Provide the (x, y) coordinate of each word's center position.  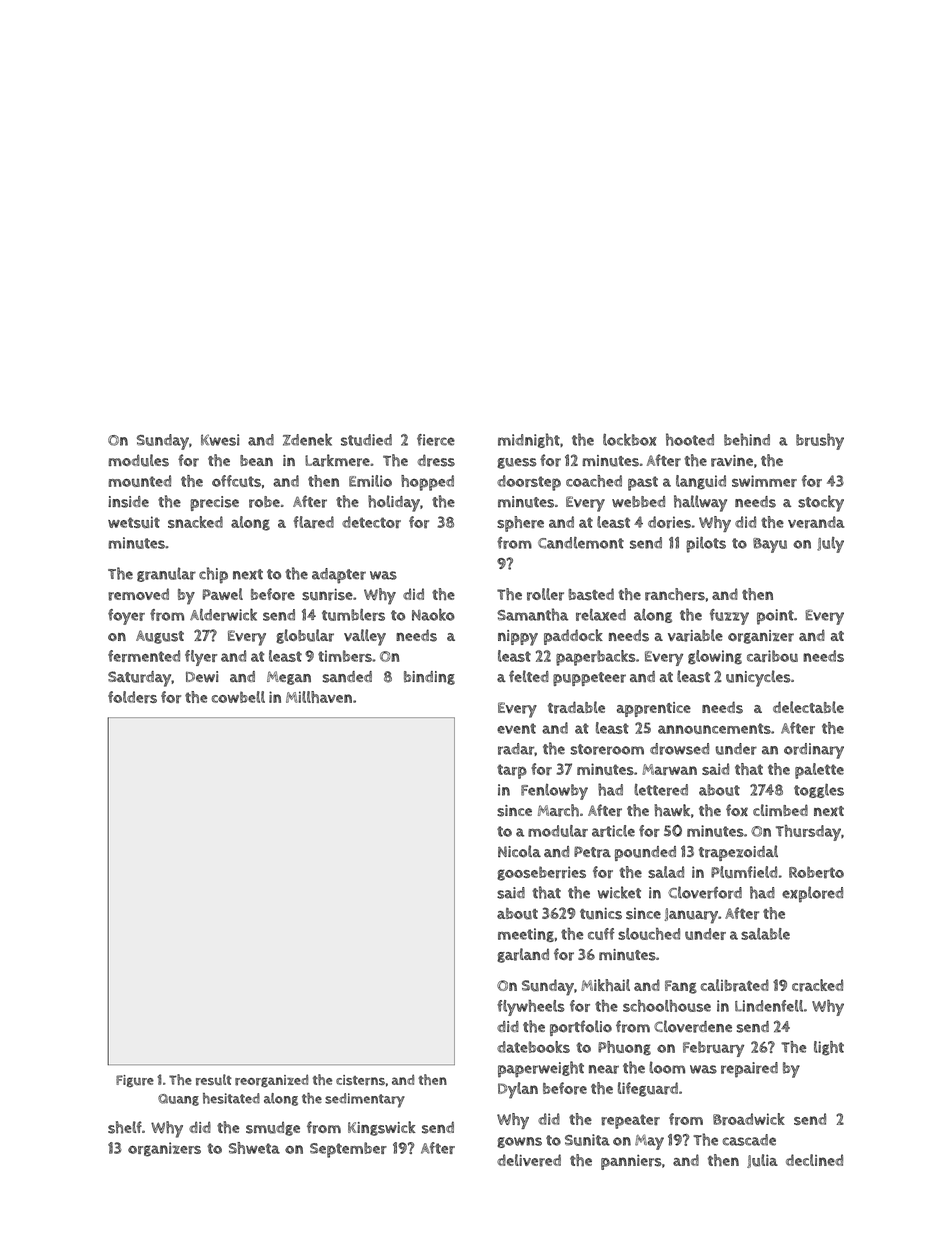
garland (523, 955)
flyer (201, 658)
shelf (125, 1127)
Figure (135, 1081)
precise (214, 503)
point (775, 617)
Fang (681, 987)
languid (701, 482)
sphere (520, 524)
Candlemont (581, 543)
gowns (519, 1142)
